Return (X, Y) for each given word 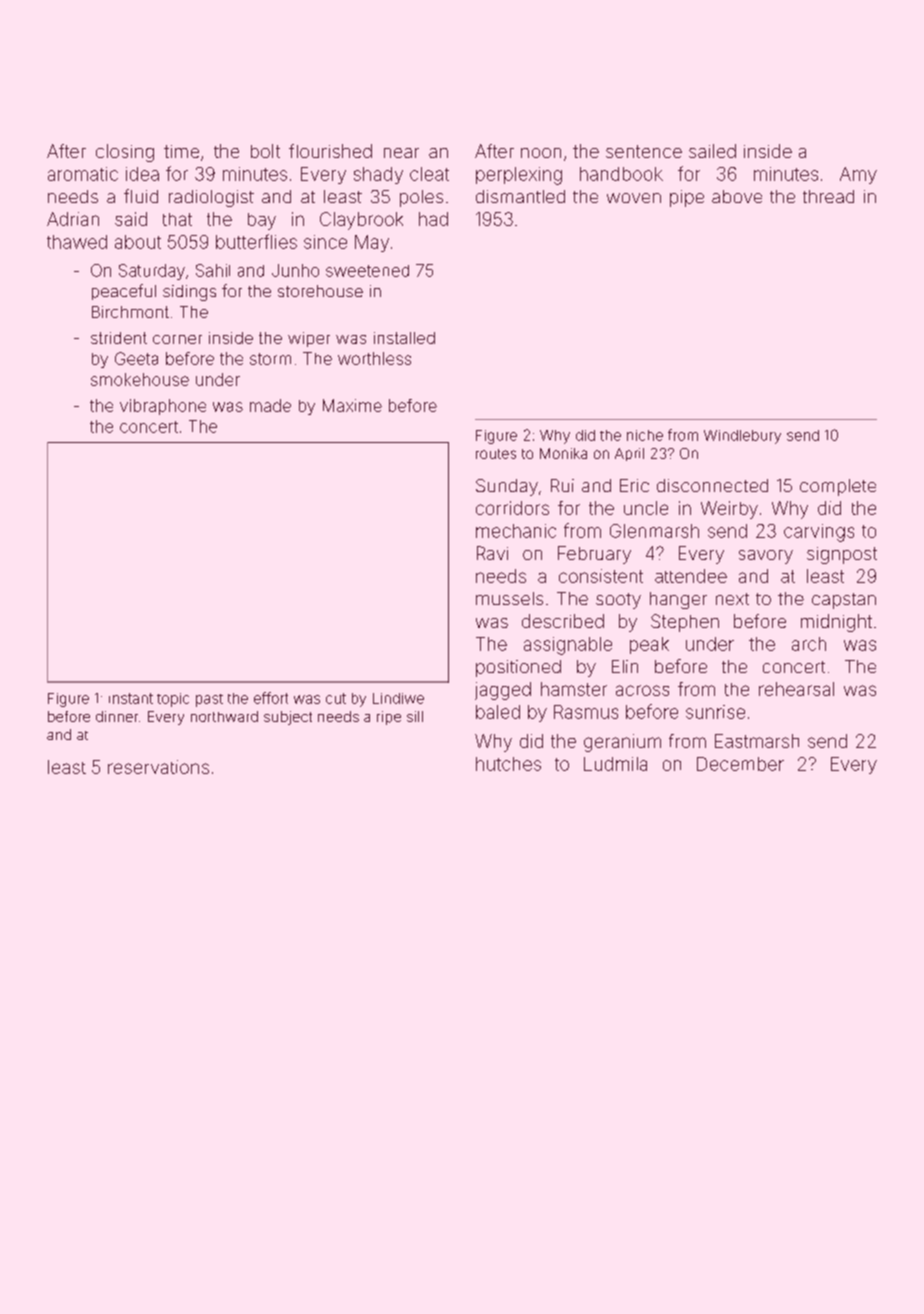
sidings (189, 293)
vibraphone (163, 407)
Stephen (685, 623)
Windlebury (742, 437)
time (181, 151)
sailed (712, 151)
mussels (509, 598)
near (401, 153)
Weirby (729, 510)
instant (131, 698)
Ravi (492, 553)
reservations (158, 767)
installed (404, 338)
